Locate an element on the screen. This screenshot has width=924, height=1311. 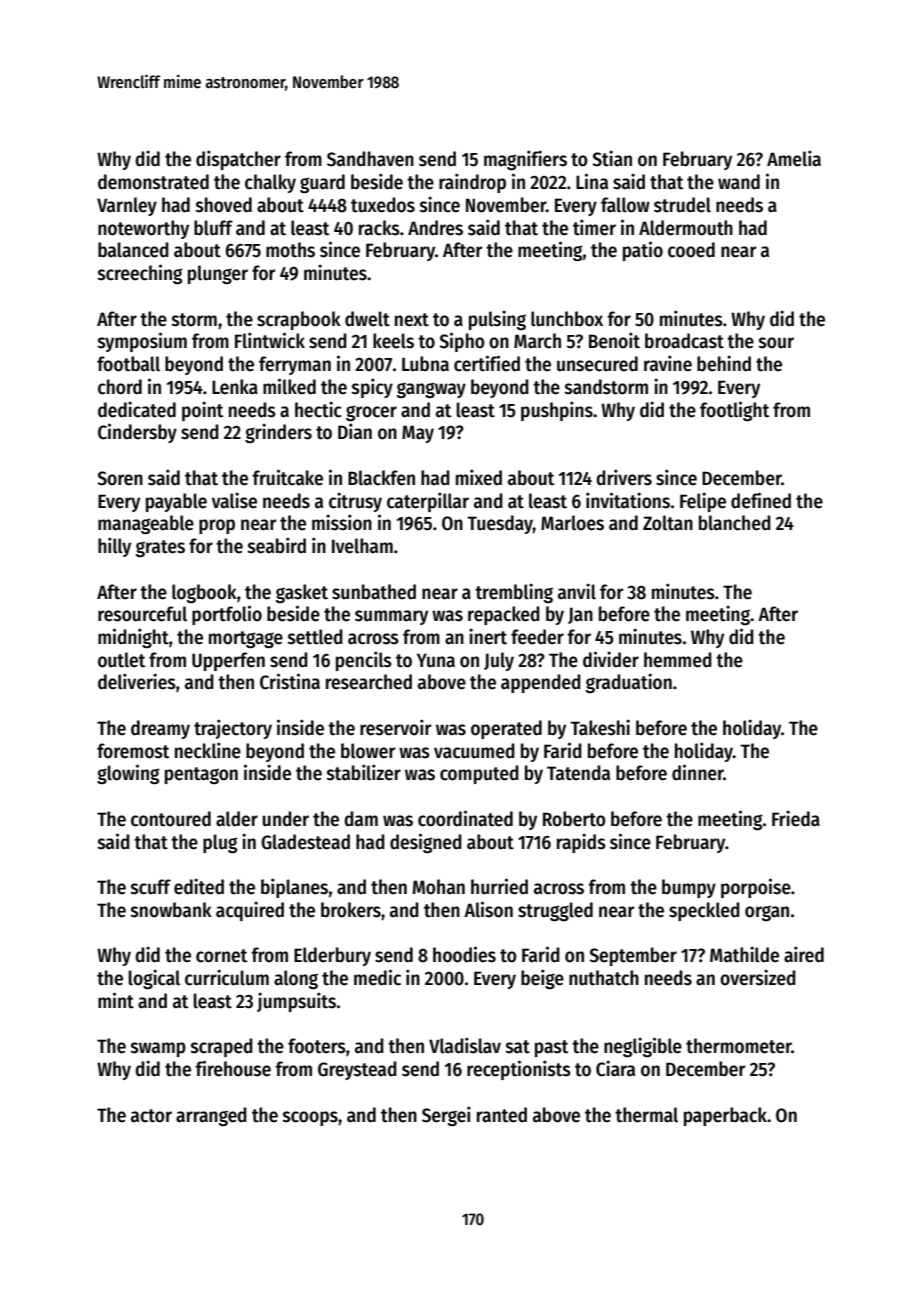
swamp is located at coordinates (158, 1049).
